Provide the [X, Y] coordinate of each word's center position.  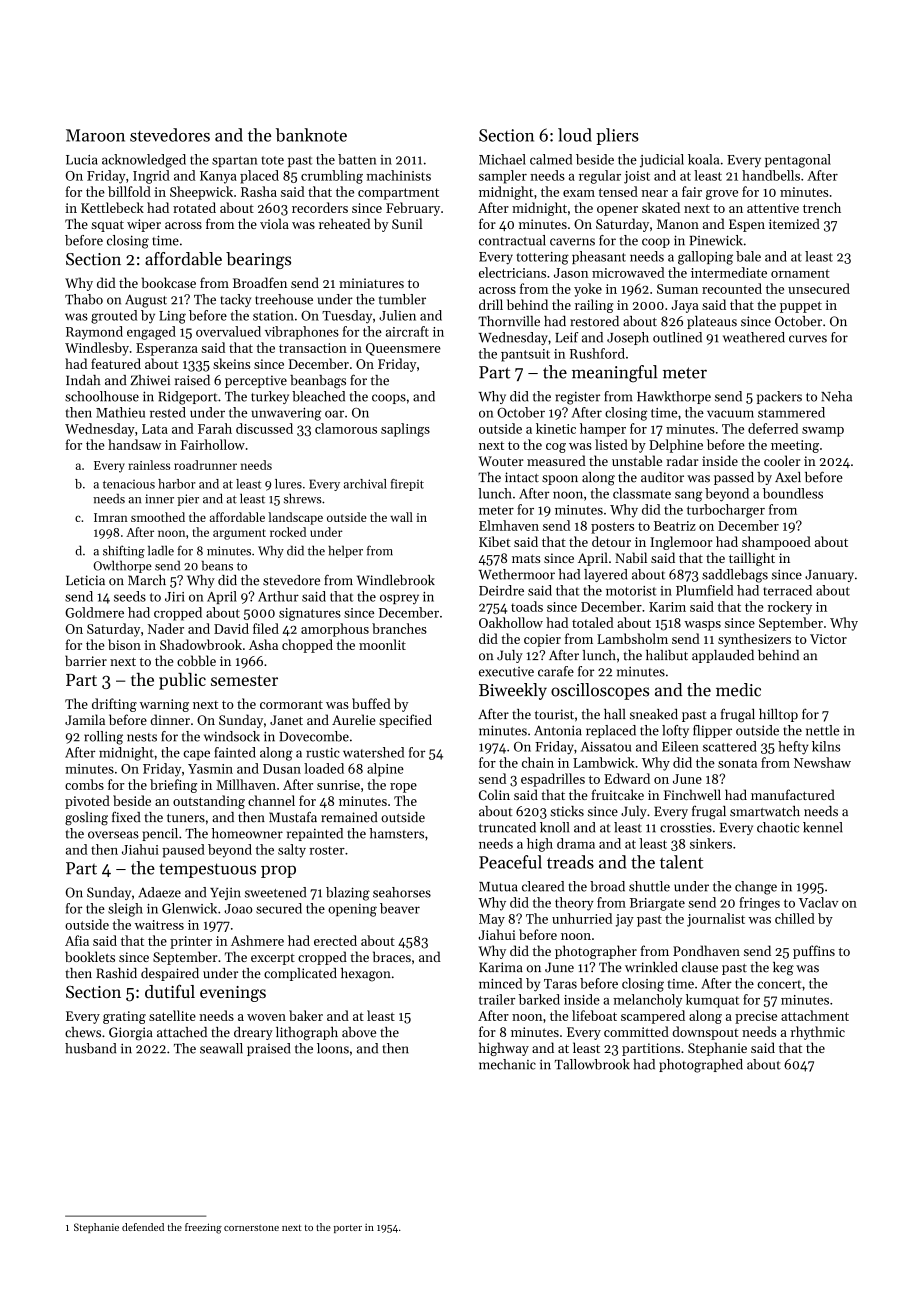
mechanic [507, 1064]
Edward [627, 778]
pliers [617, 136]
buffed [371, 703]
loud [575, 135]
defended [143, 1227]
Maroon [95, 135]
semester [244, 680]
